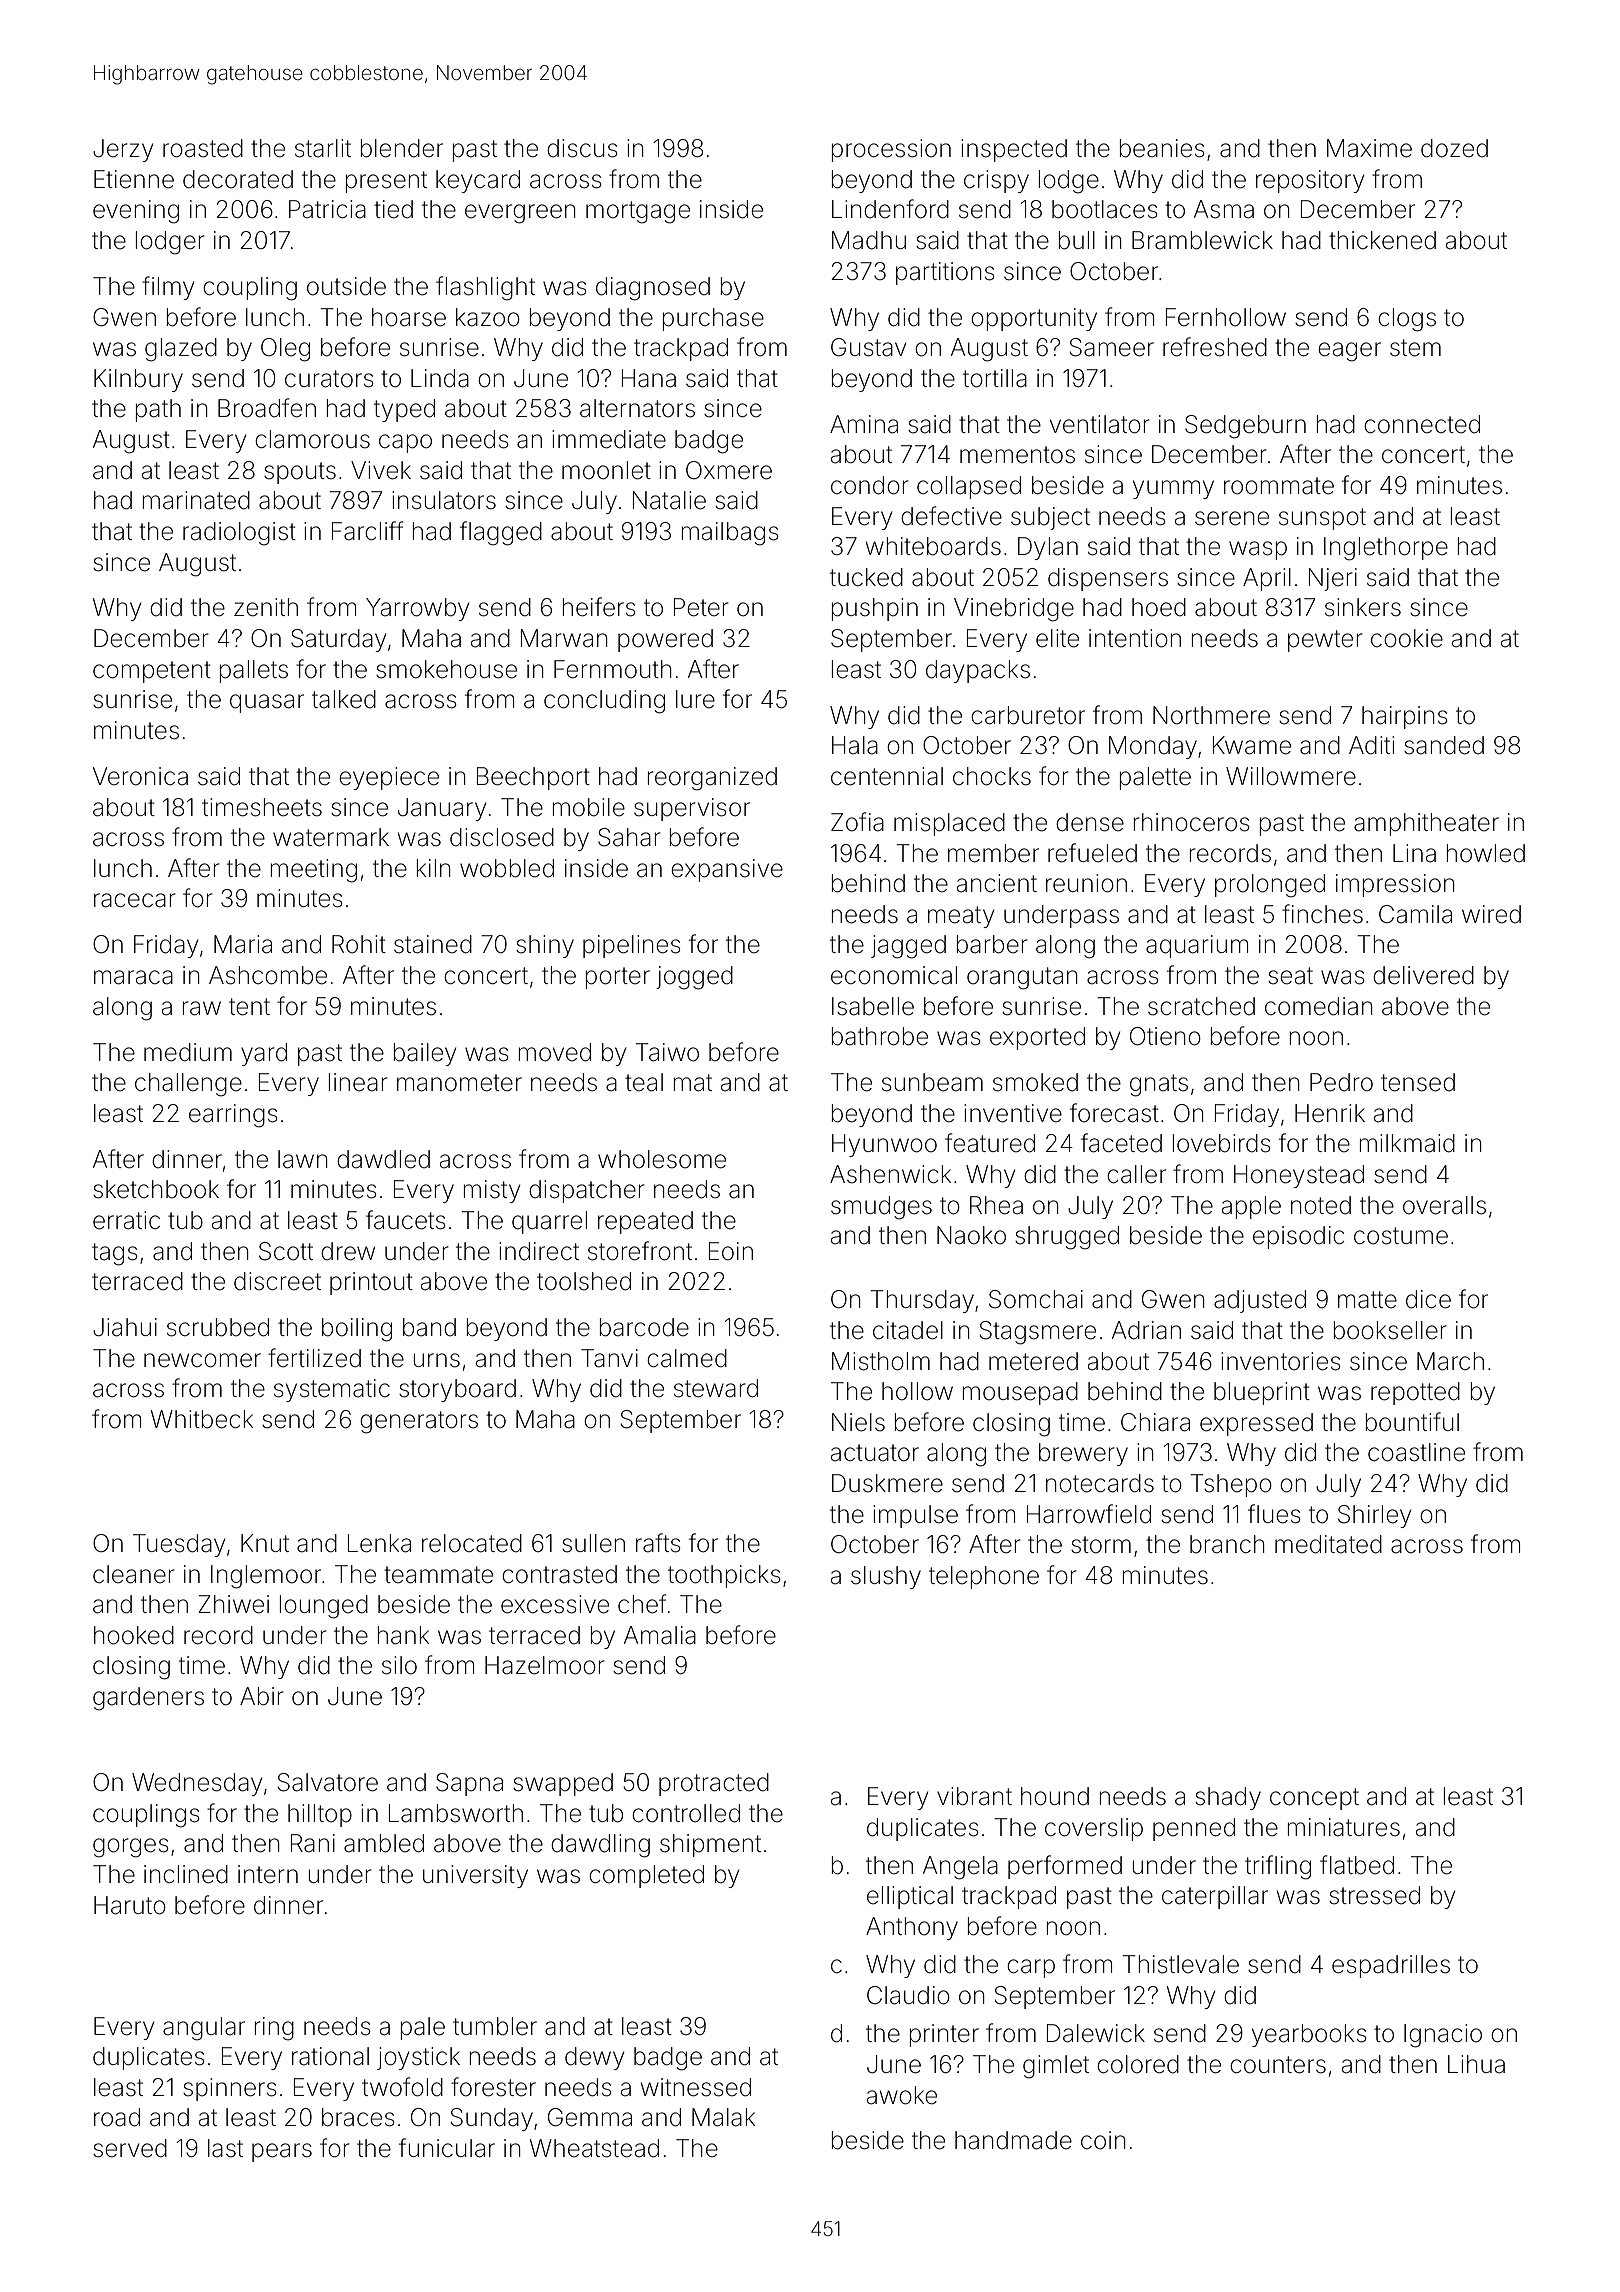  I want to click on hooked, so click(134, 1635).
